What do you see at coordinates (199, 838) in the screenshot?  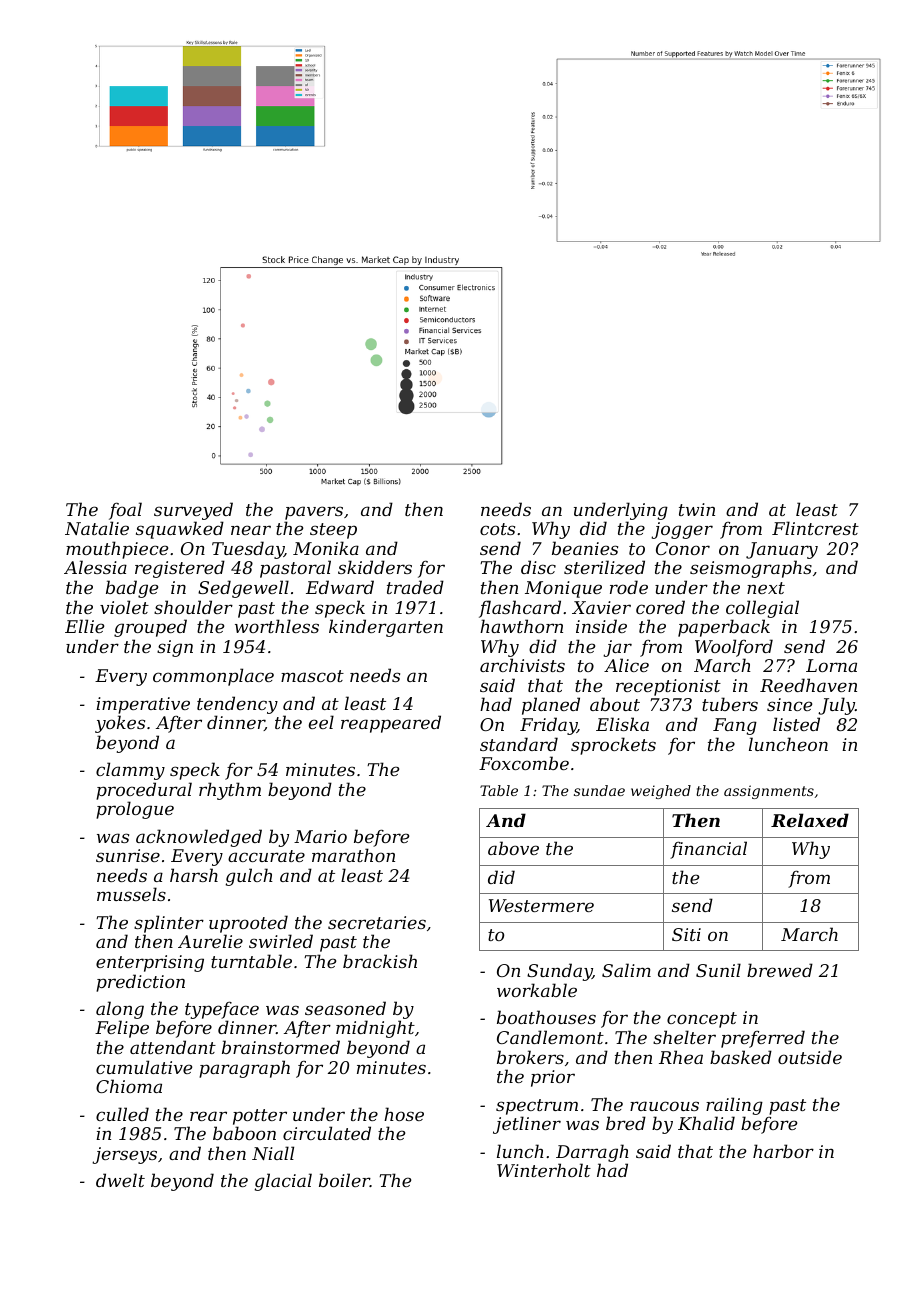 I see `acknowledged` at bounding box center [199, 838].
